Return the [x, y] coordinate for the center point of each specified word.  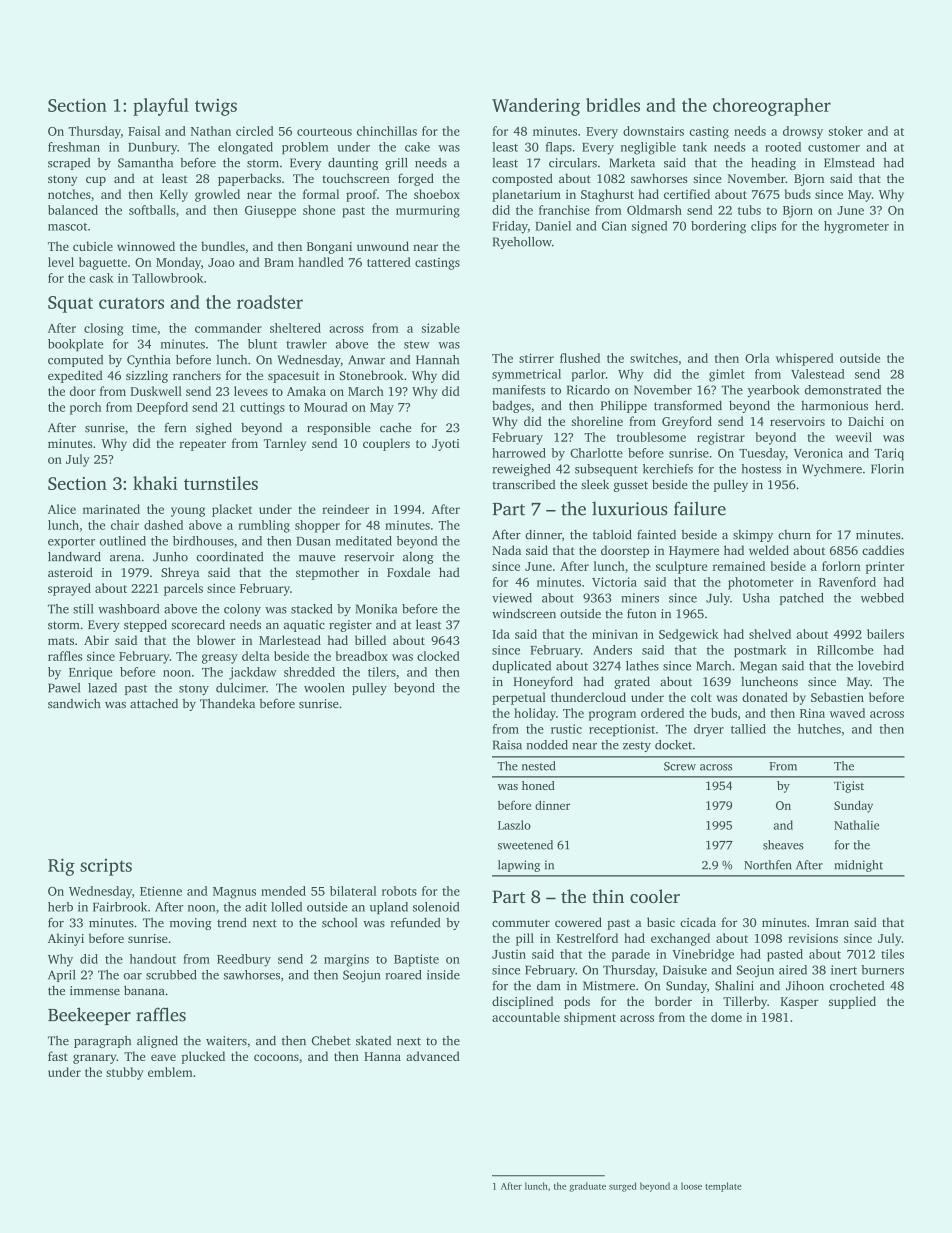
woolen [324, 688]
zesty [637, 747]
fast [58, 1056]
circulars [573, 163]
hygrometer [856, 227]
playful [161, 107]
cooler [655, 896]
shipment [590, 1018]
